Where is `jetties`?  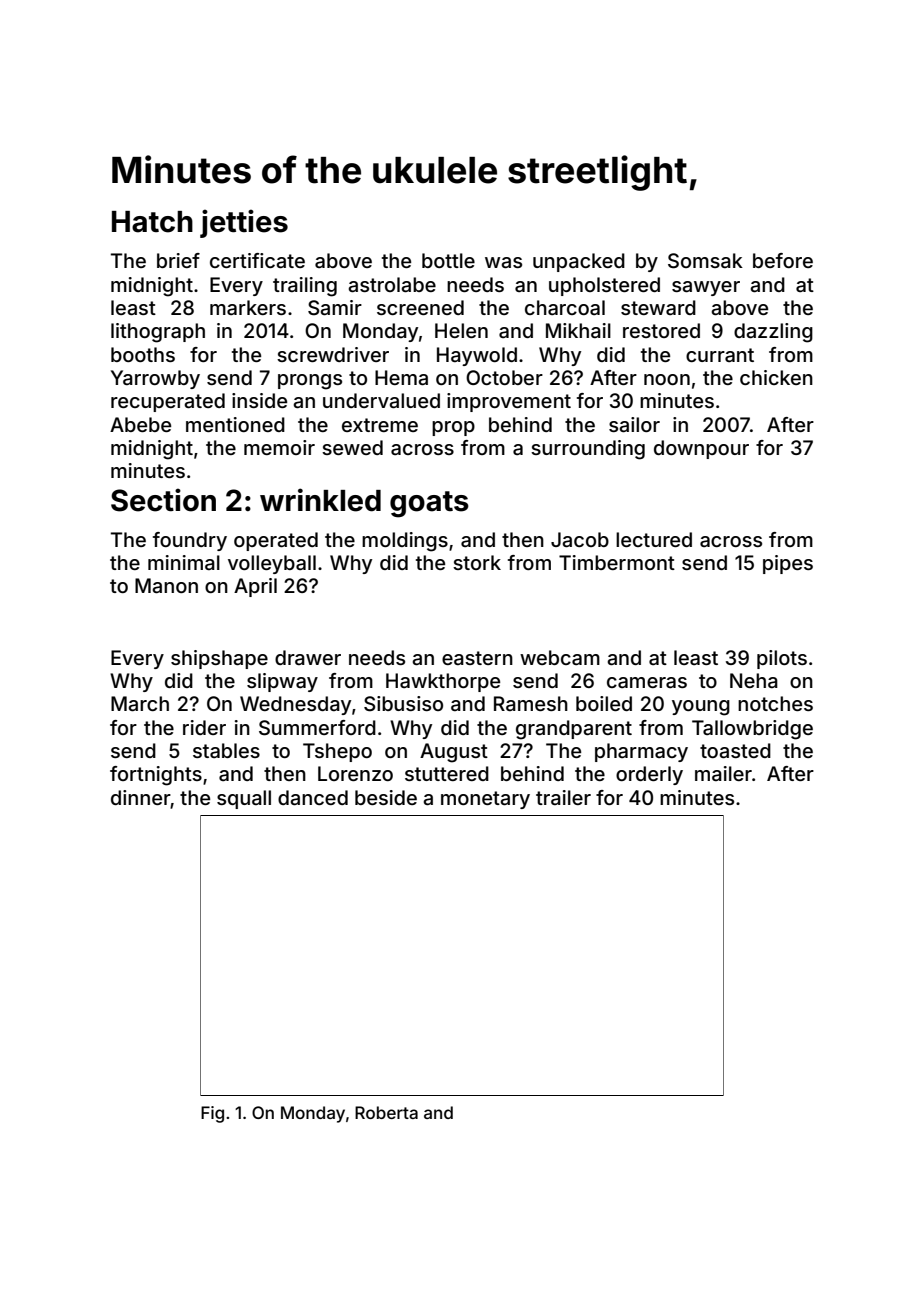 jetties is located at coordinates (244, 223).
